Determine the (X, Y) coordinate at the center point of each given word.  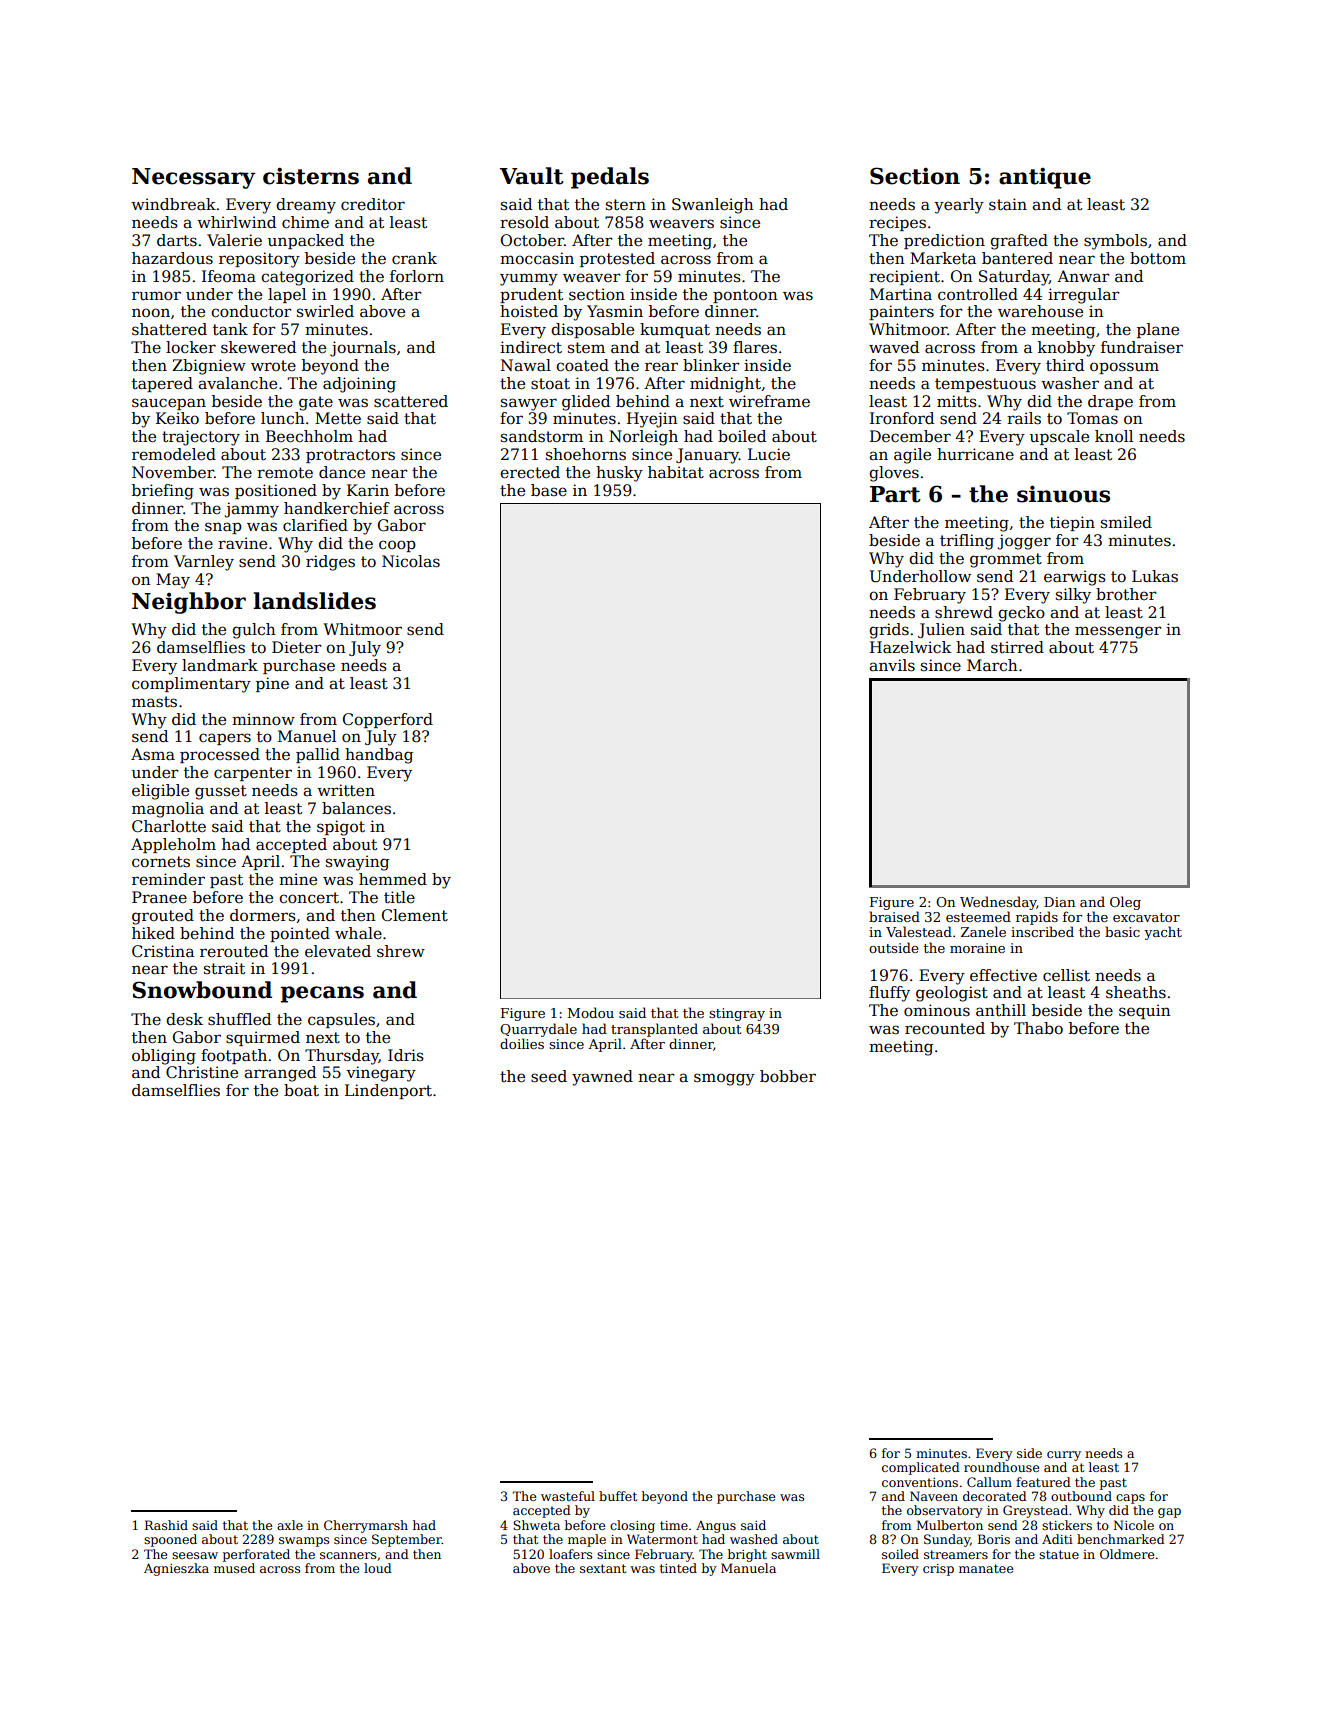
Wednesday (998, 903)
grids (889, 631)
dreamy (306, 206)
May (173, 581)
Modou (591, 1012)
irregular (1083, 296)
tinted (678, 1568)
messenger (1118, 632)
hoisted (529, 311)
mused (234, 1568)
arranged (280, 1074)
